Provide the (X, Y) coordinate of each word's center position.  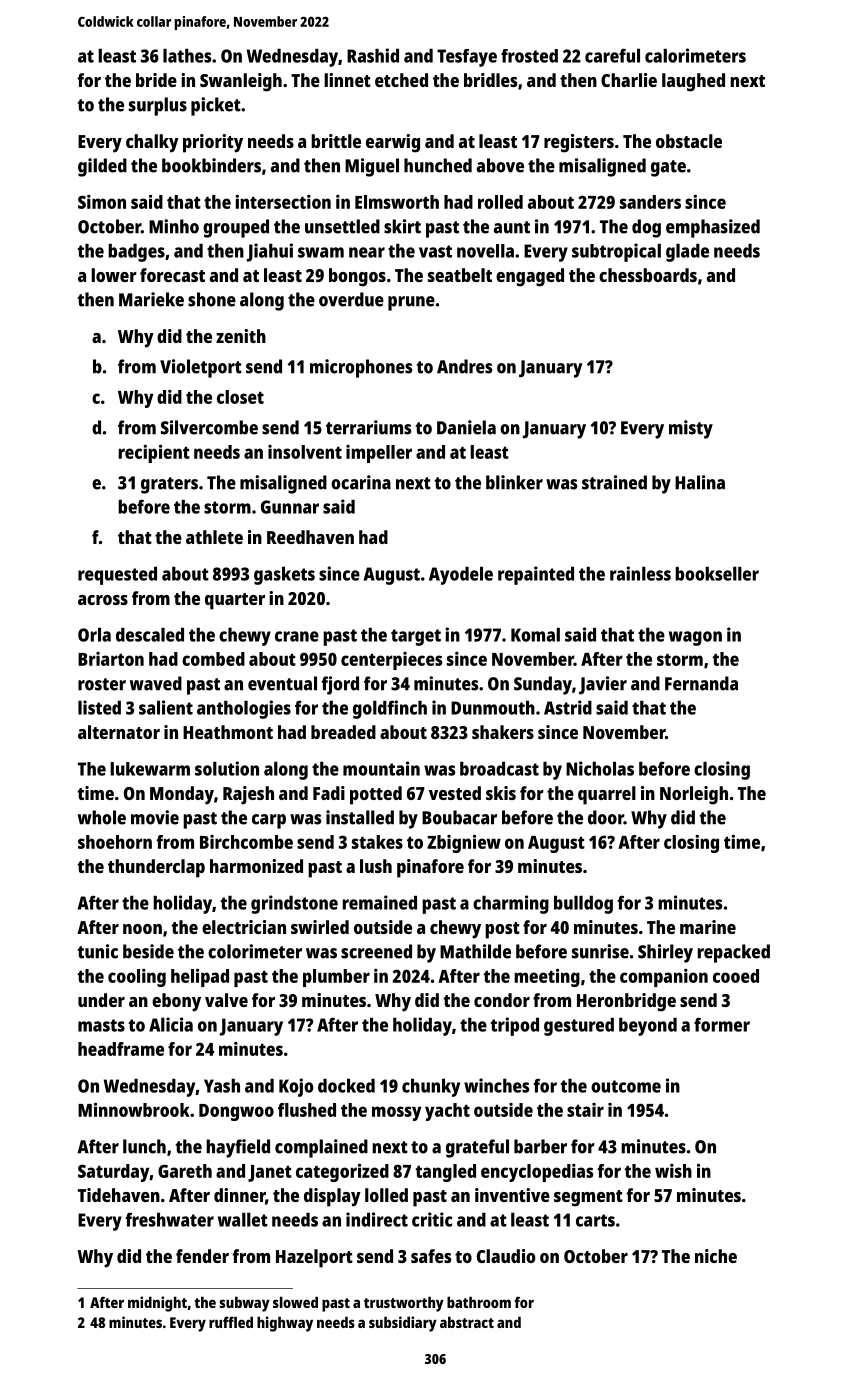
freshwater (169, 1219)
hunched (438, 165)
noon (142, 929)
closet (240, 397)
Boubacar (459, 817)
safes (431, 1256)
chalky (152, 143)
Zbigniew (464, 844)
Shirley (665, 953)
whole (102, 817)
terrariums (368, 427)
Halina (700, 482)
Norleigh (694, 795)
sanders (650, 202)
